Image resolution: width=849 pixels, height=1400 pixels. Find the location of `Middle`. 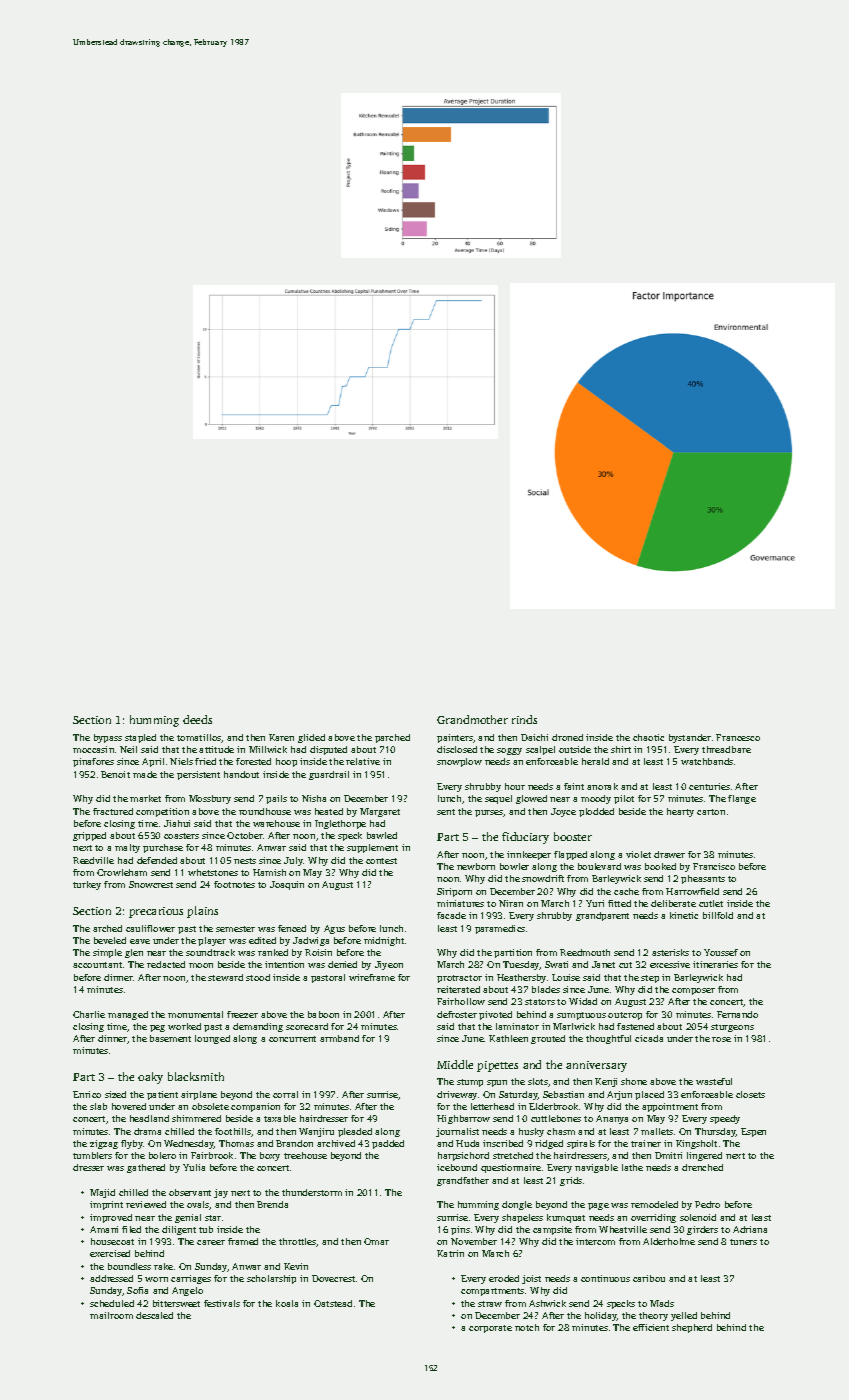

Middle is located at coordinates (455, 1064).
